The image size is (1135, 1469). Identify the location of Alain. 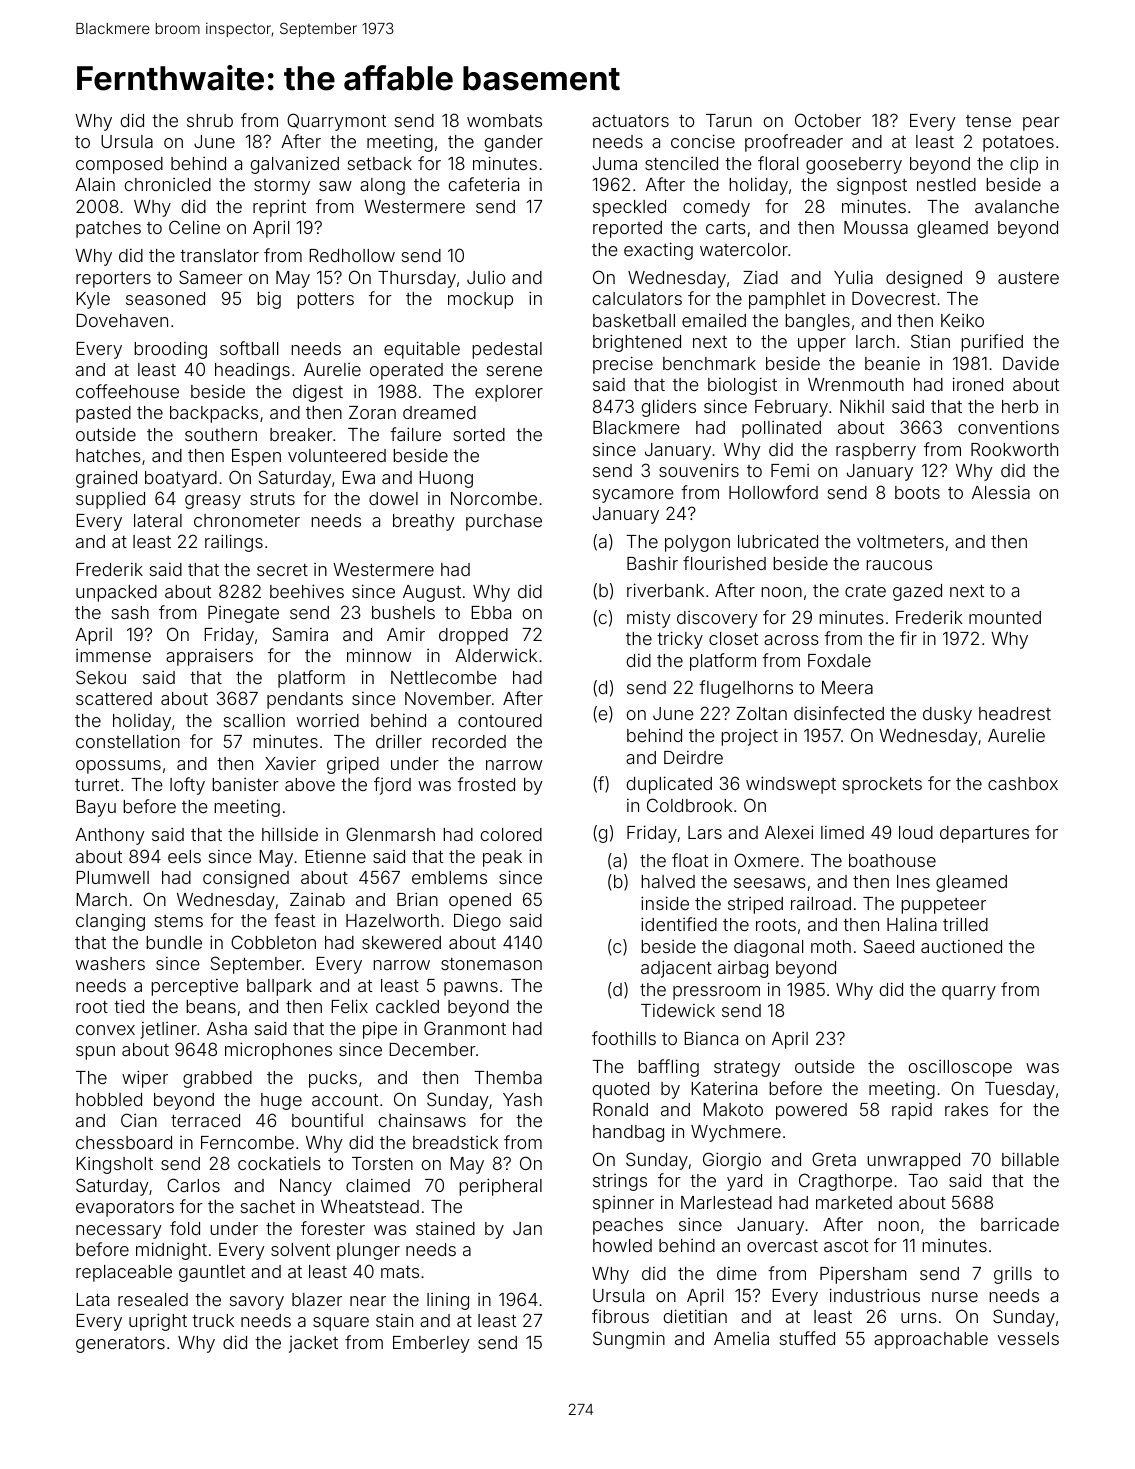
(95, 184).
